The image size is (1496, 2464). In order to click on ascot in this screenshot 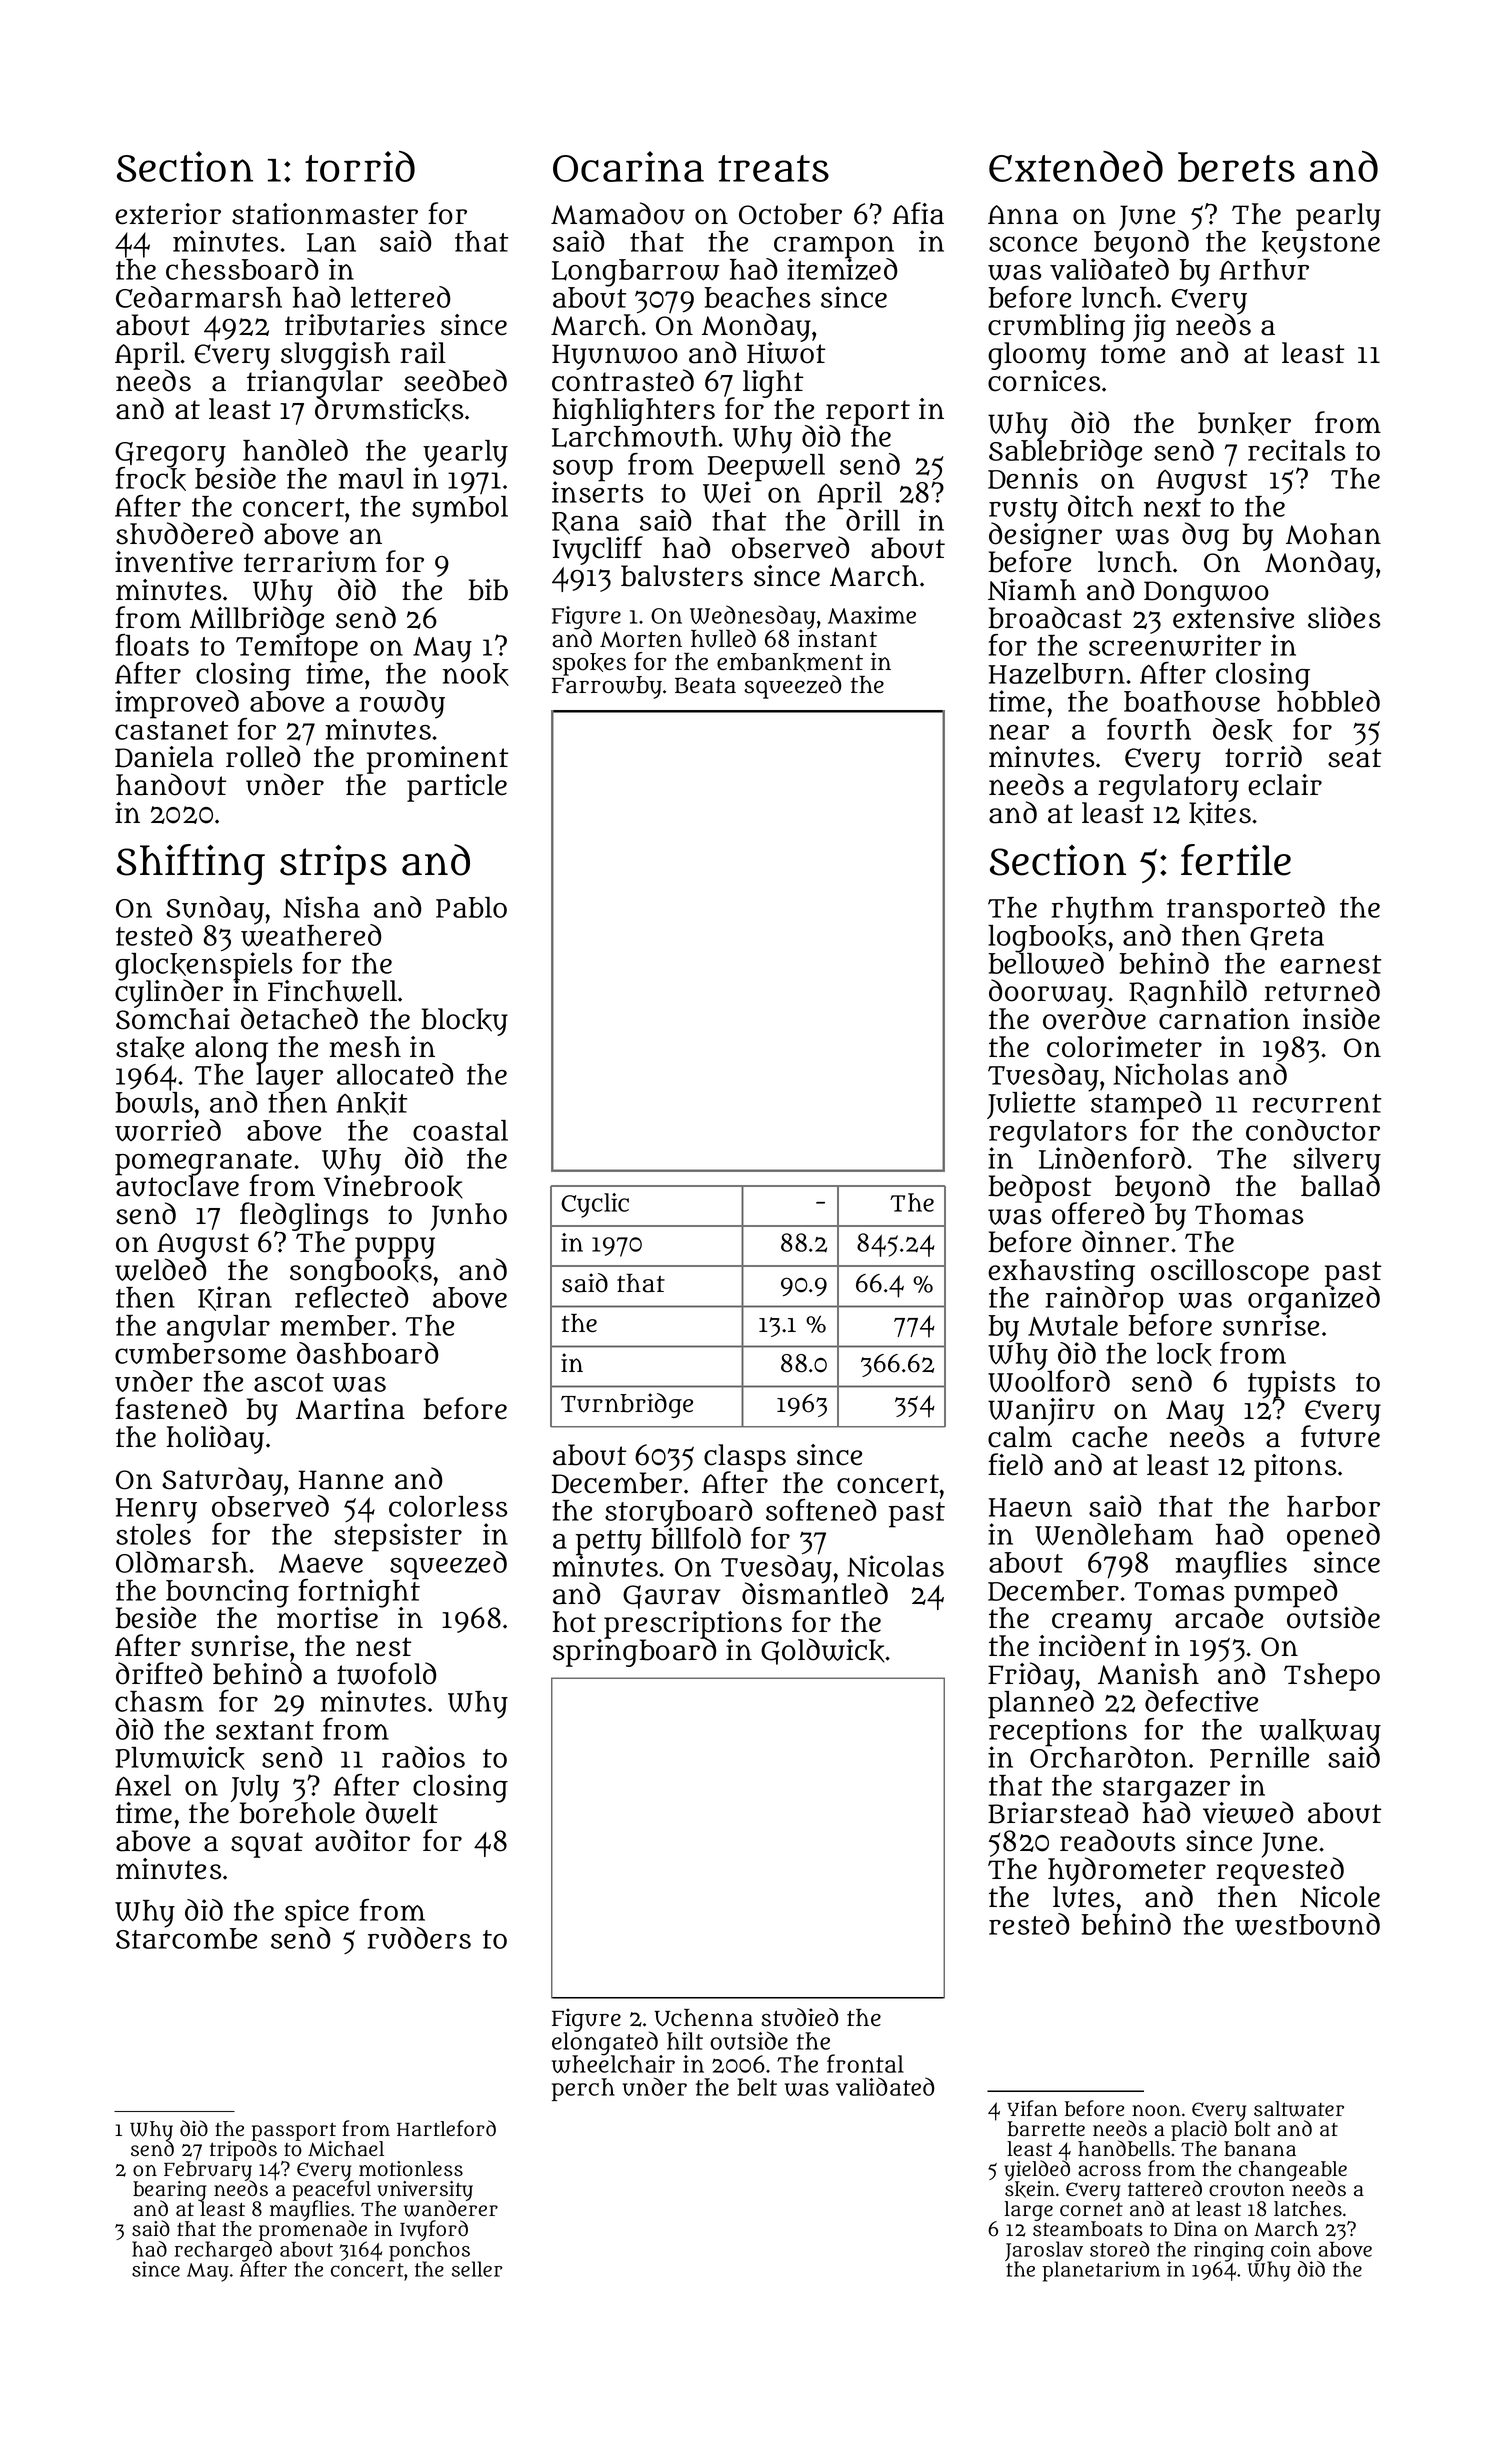, I will do `click(289, 1382)`.
